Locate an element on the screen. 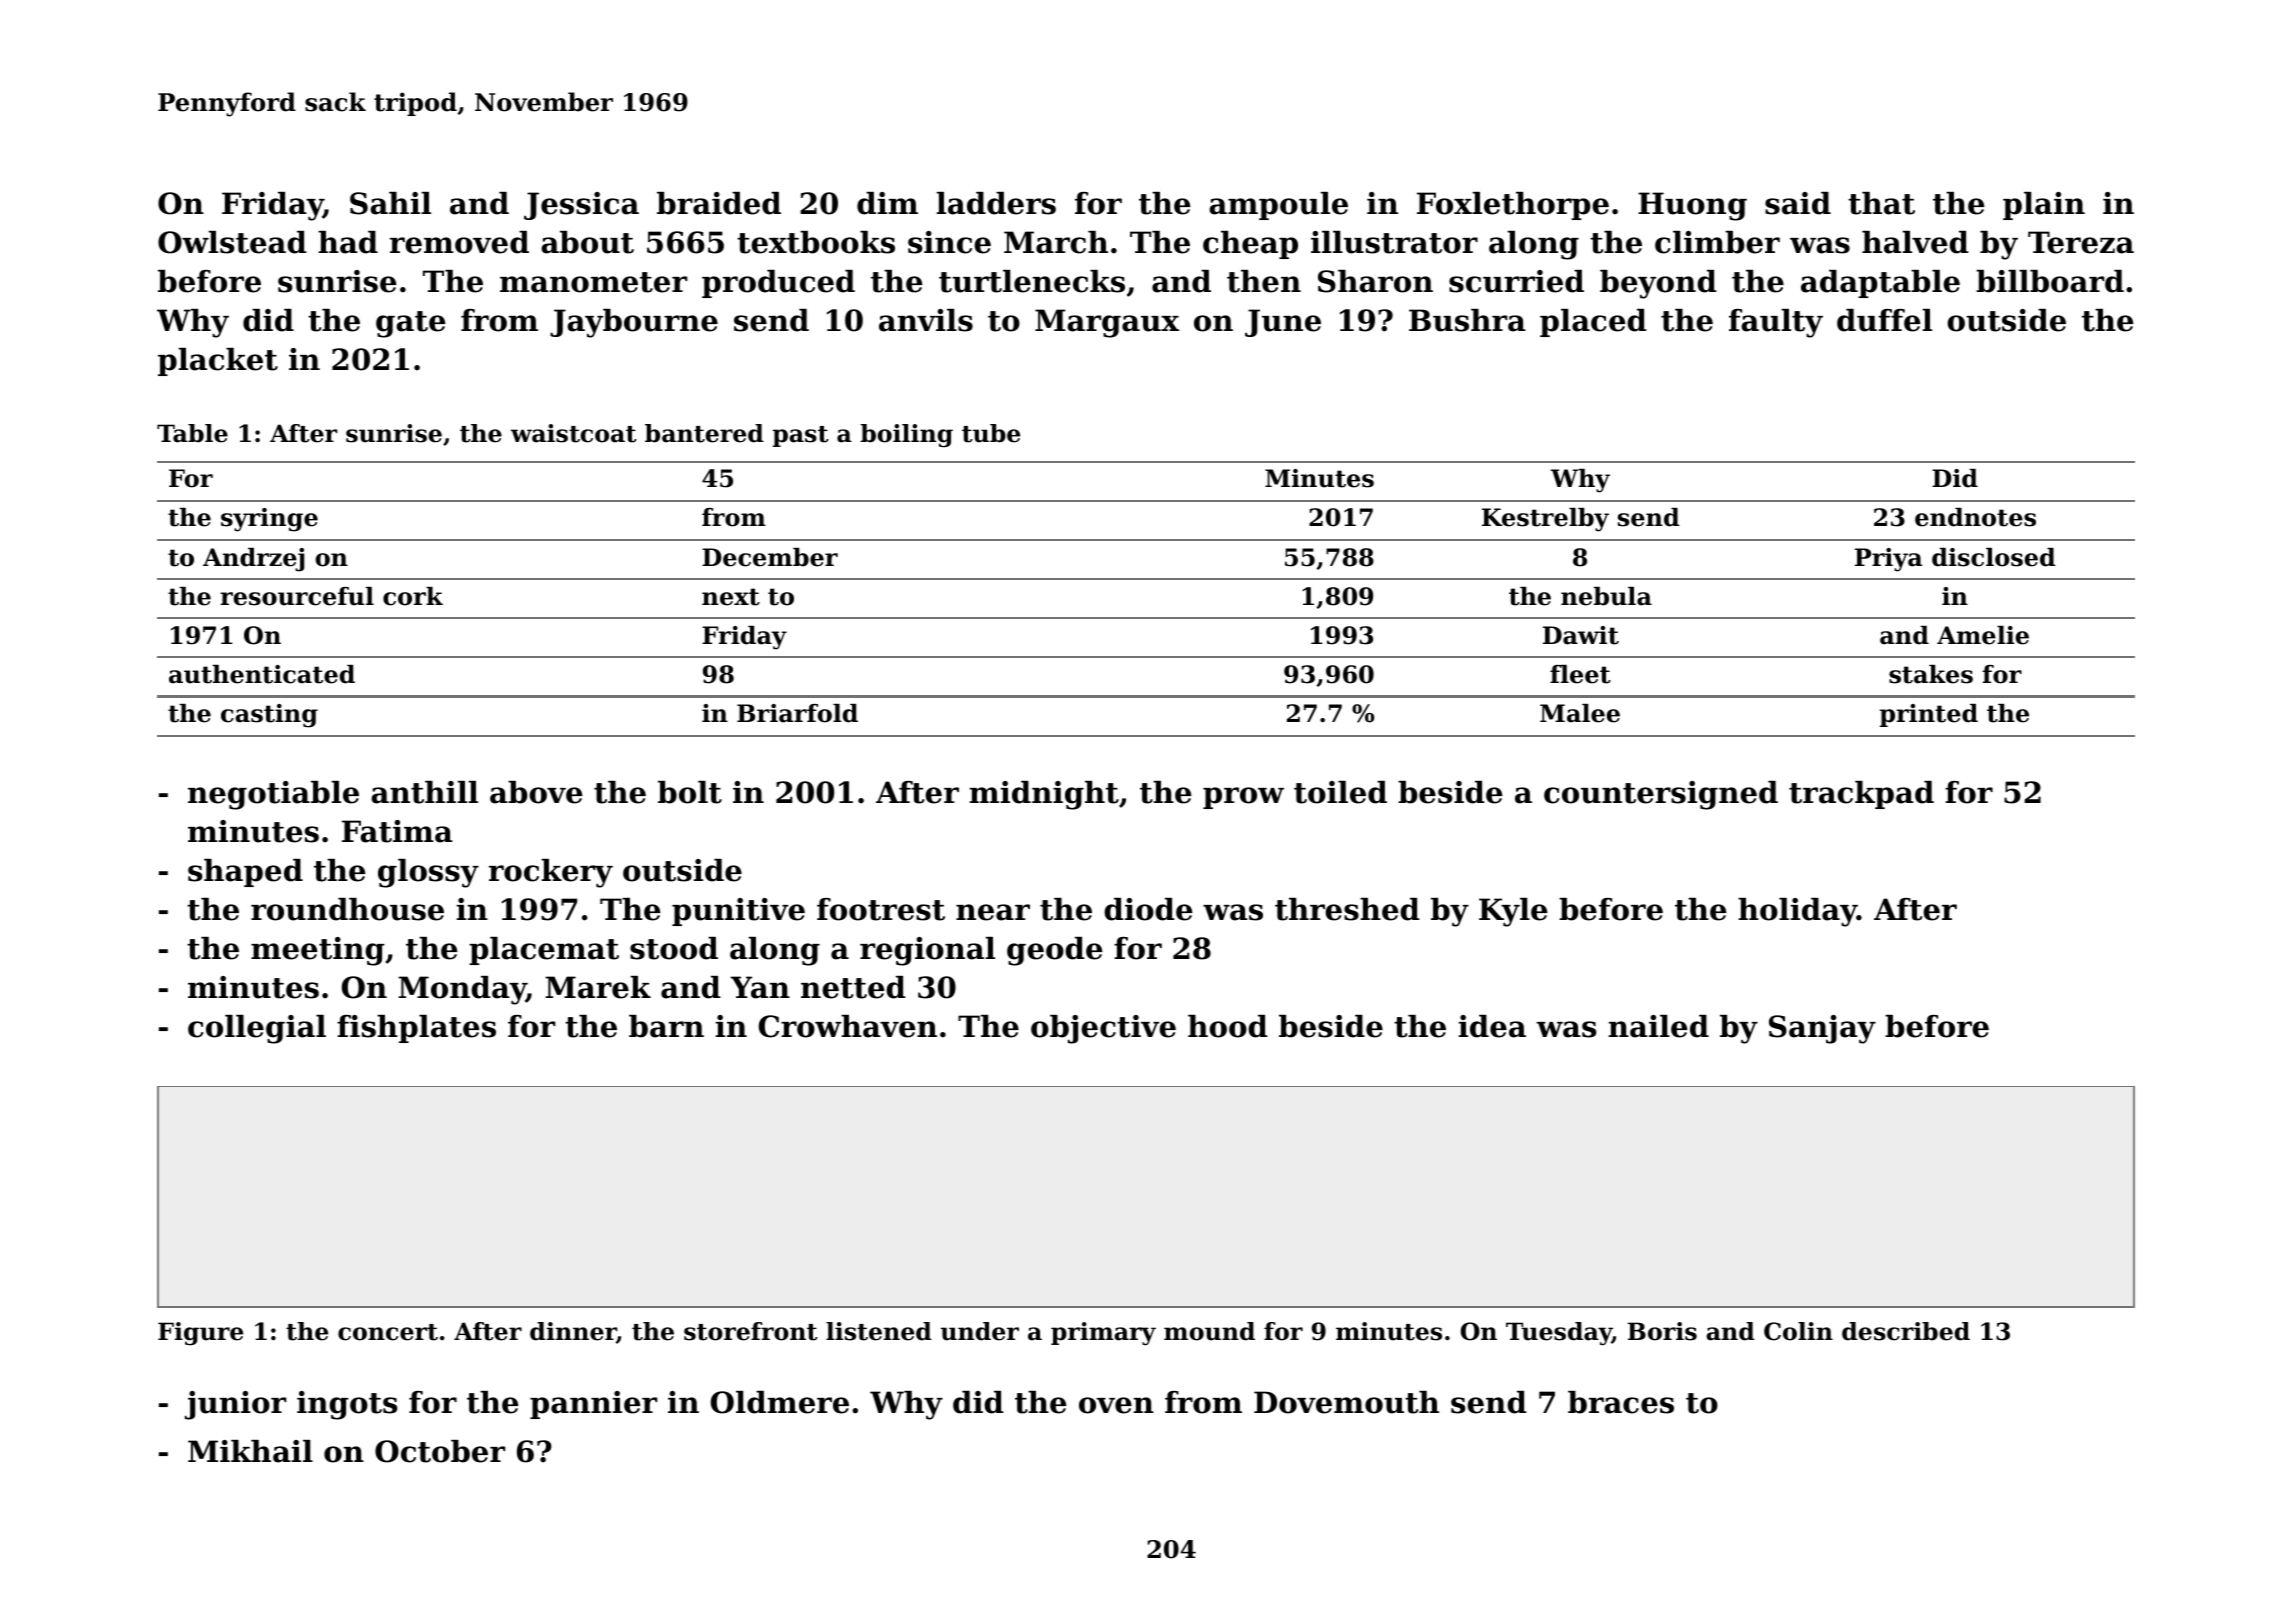 The height and width of the screenshot is (1620, 2292). plain is located at coordinates (2044, 206).
